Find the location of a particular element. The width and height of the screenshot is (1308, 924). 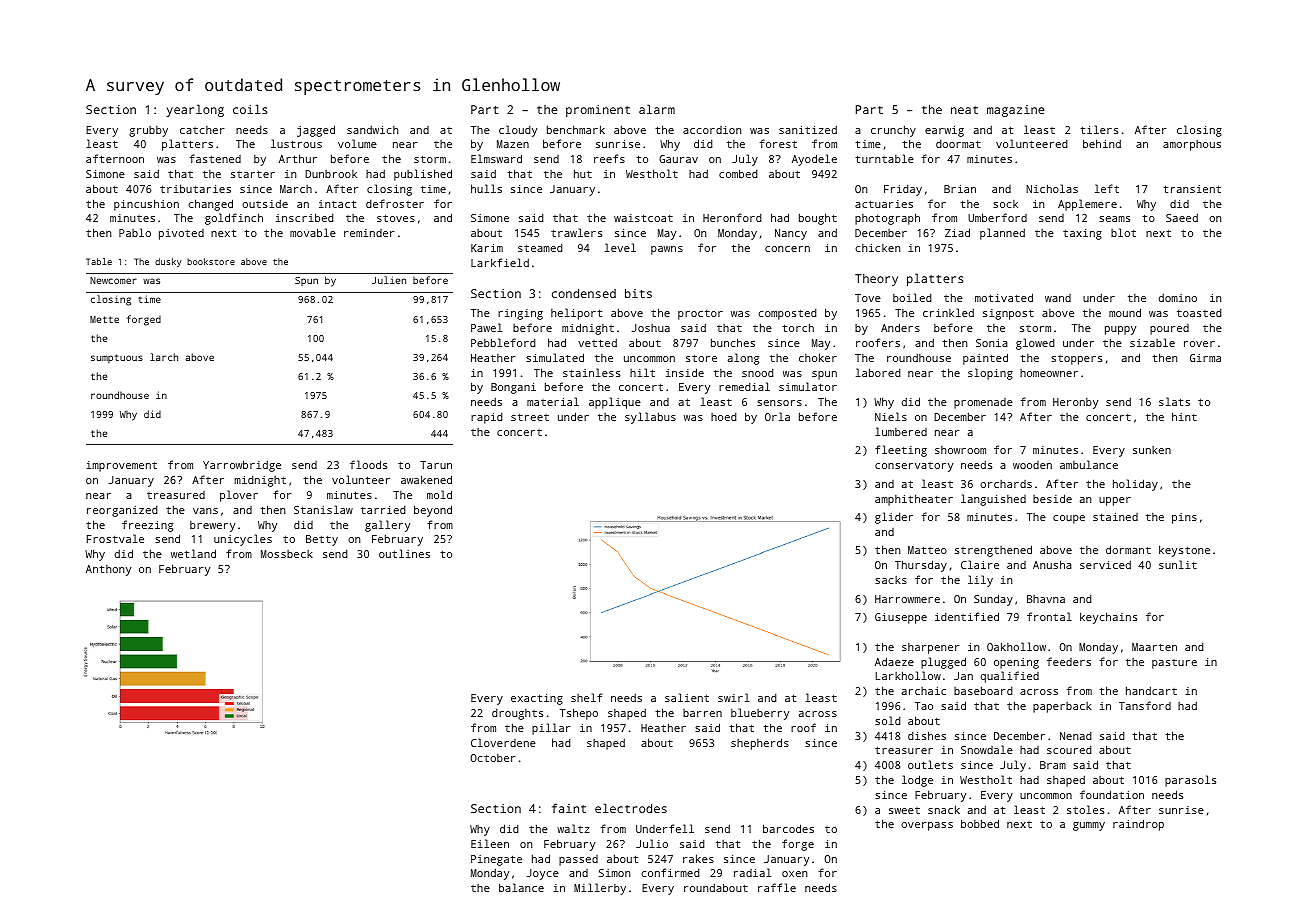

balance is located at coordinates (521, 887).
